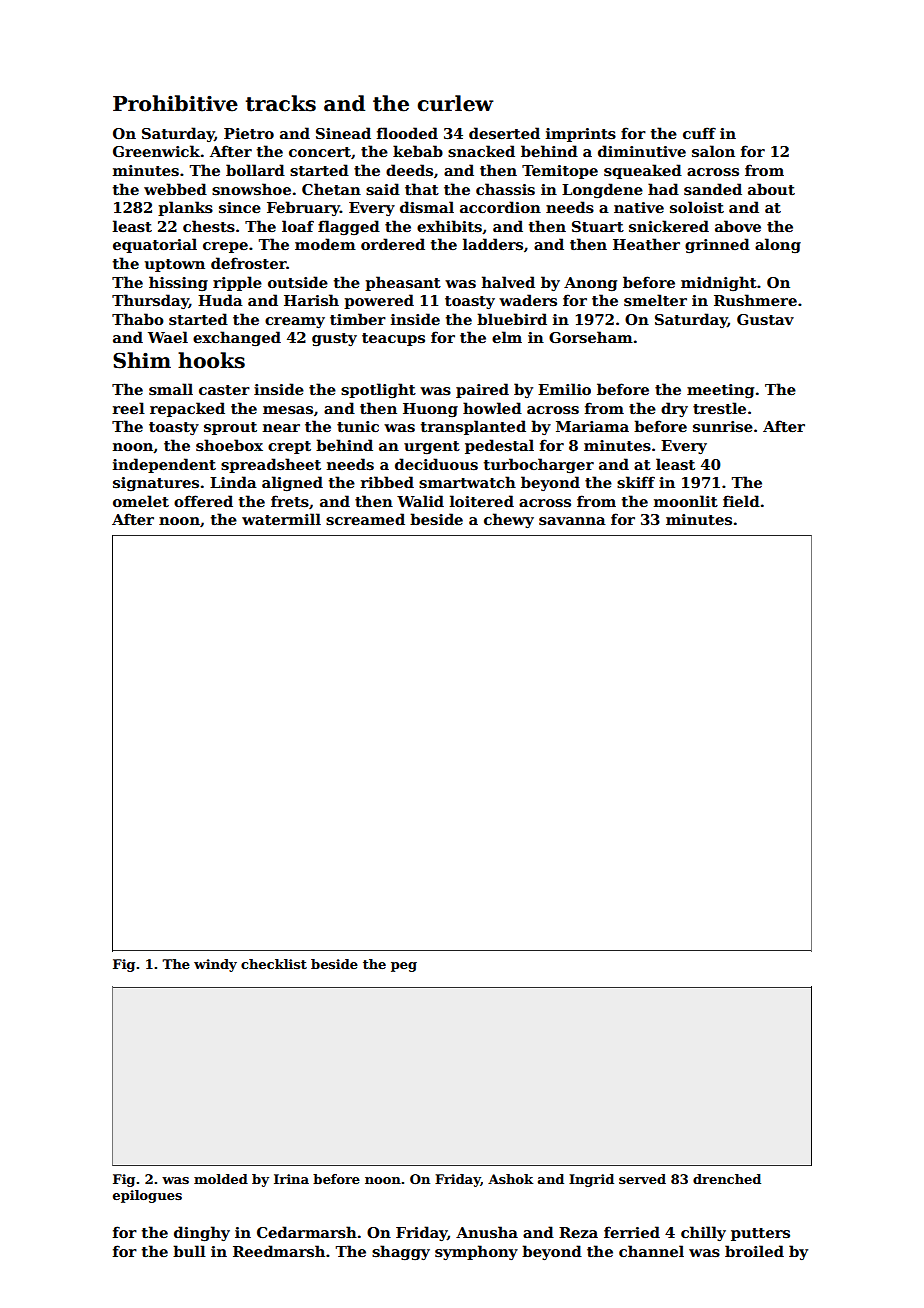  What do you see at coordinates (175, 103) in the image?
I see `Prohibitive` at bounding box center [175, 103].
